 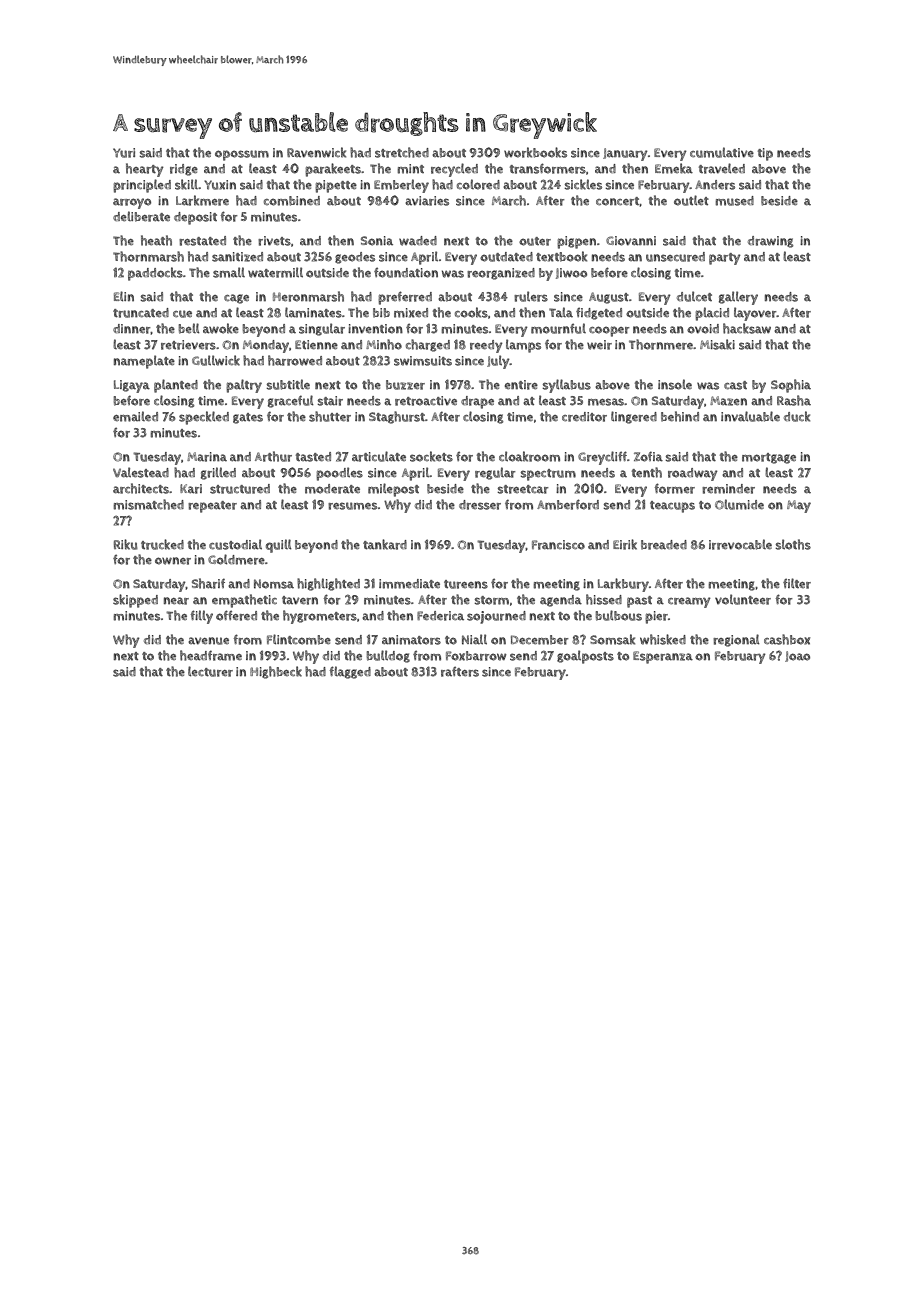 What do you see at coordinates (401, 186) in the screenshot?
I see `Emberley` at bounding box center [401, 186].
